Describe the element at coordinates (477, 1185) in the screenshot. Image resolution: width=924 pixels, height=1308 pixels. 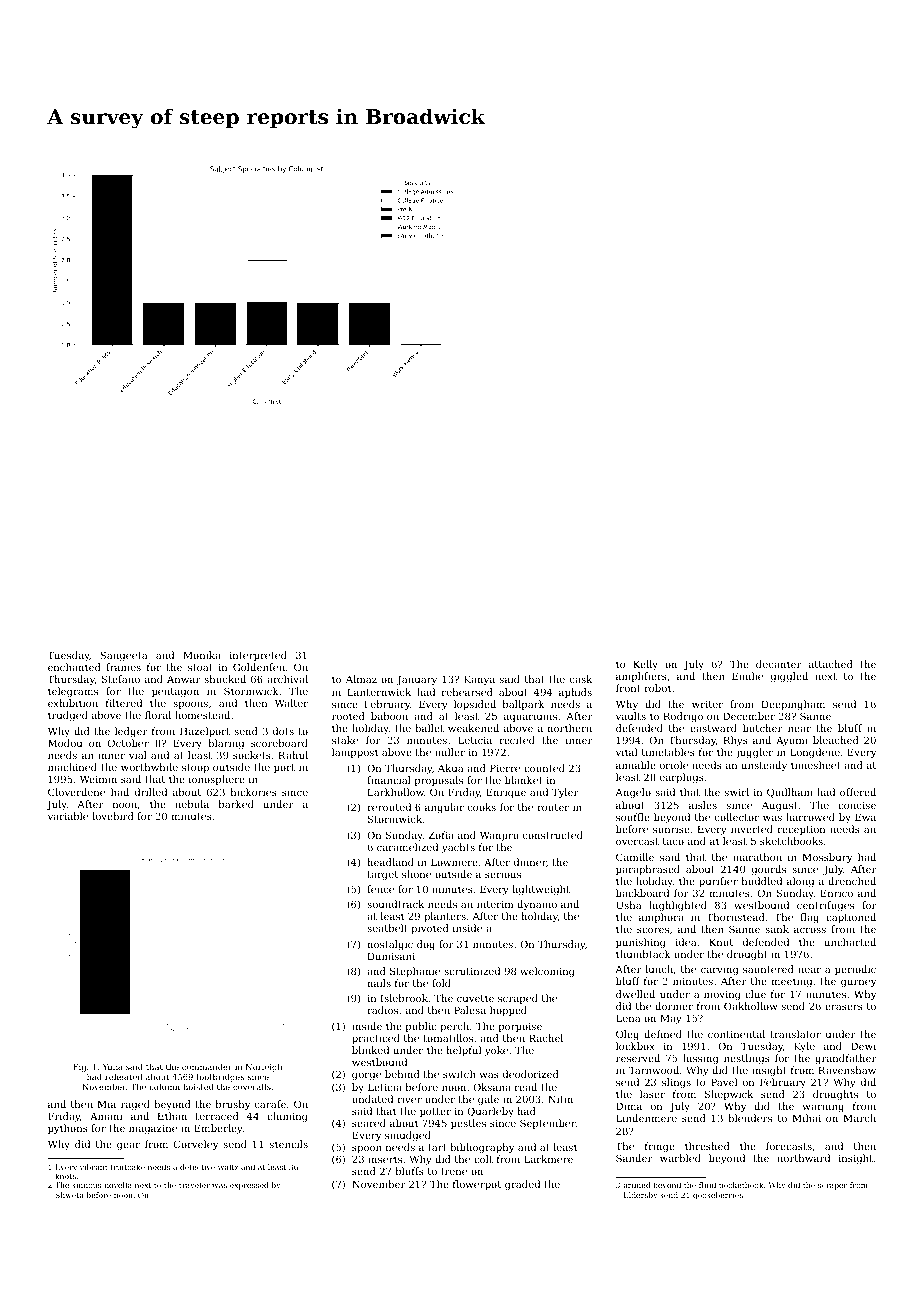
I see `flowerpot` at that location.
